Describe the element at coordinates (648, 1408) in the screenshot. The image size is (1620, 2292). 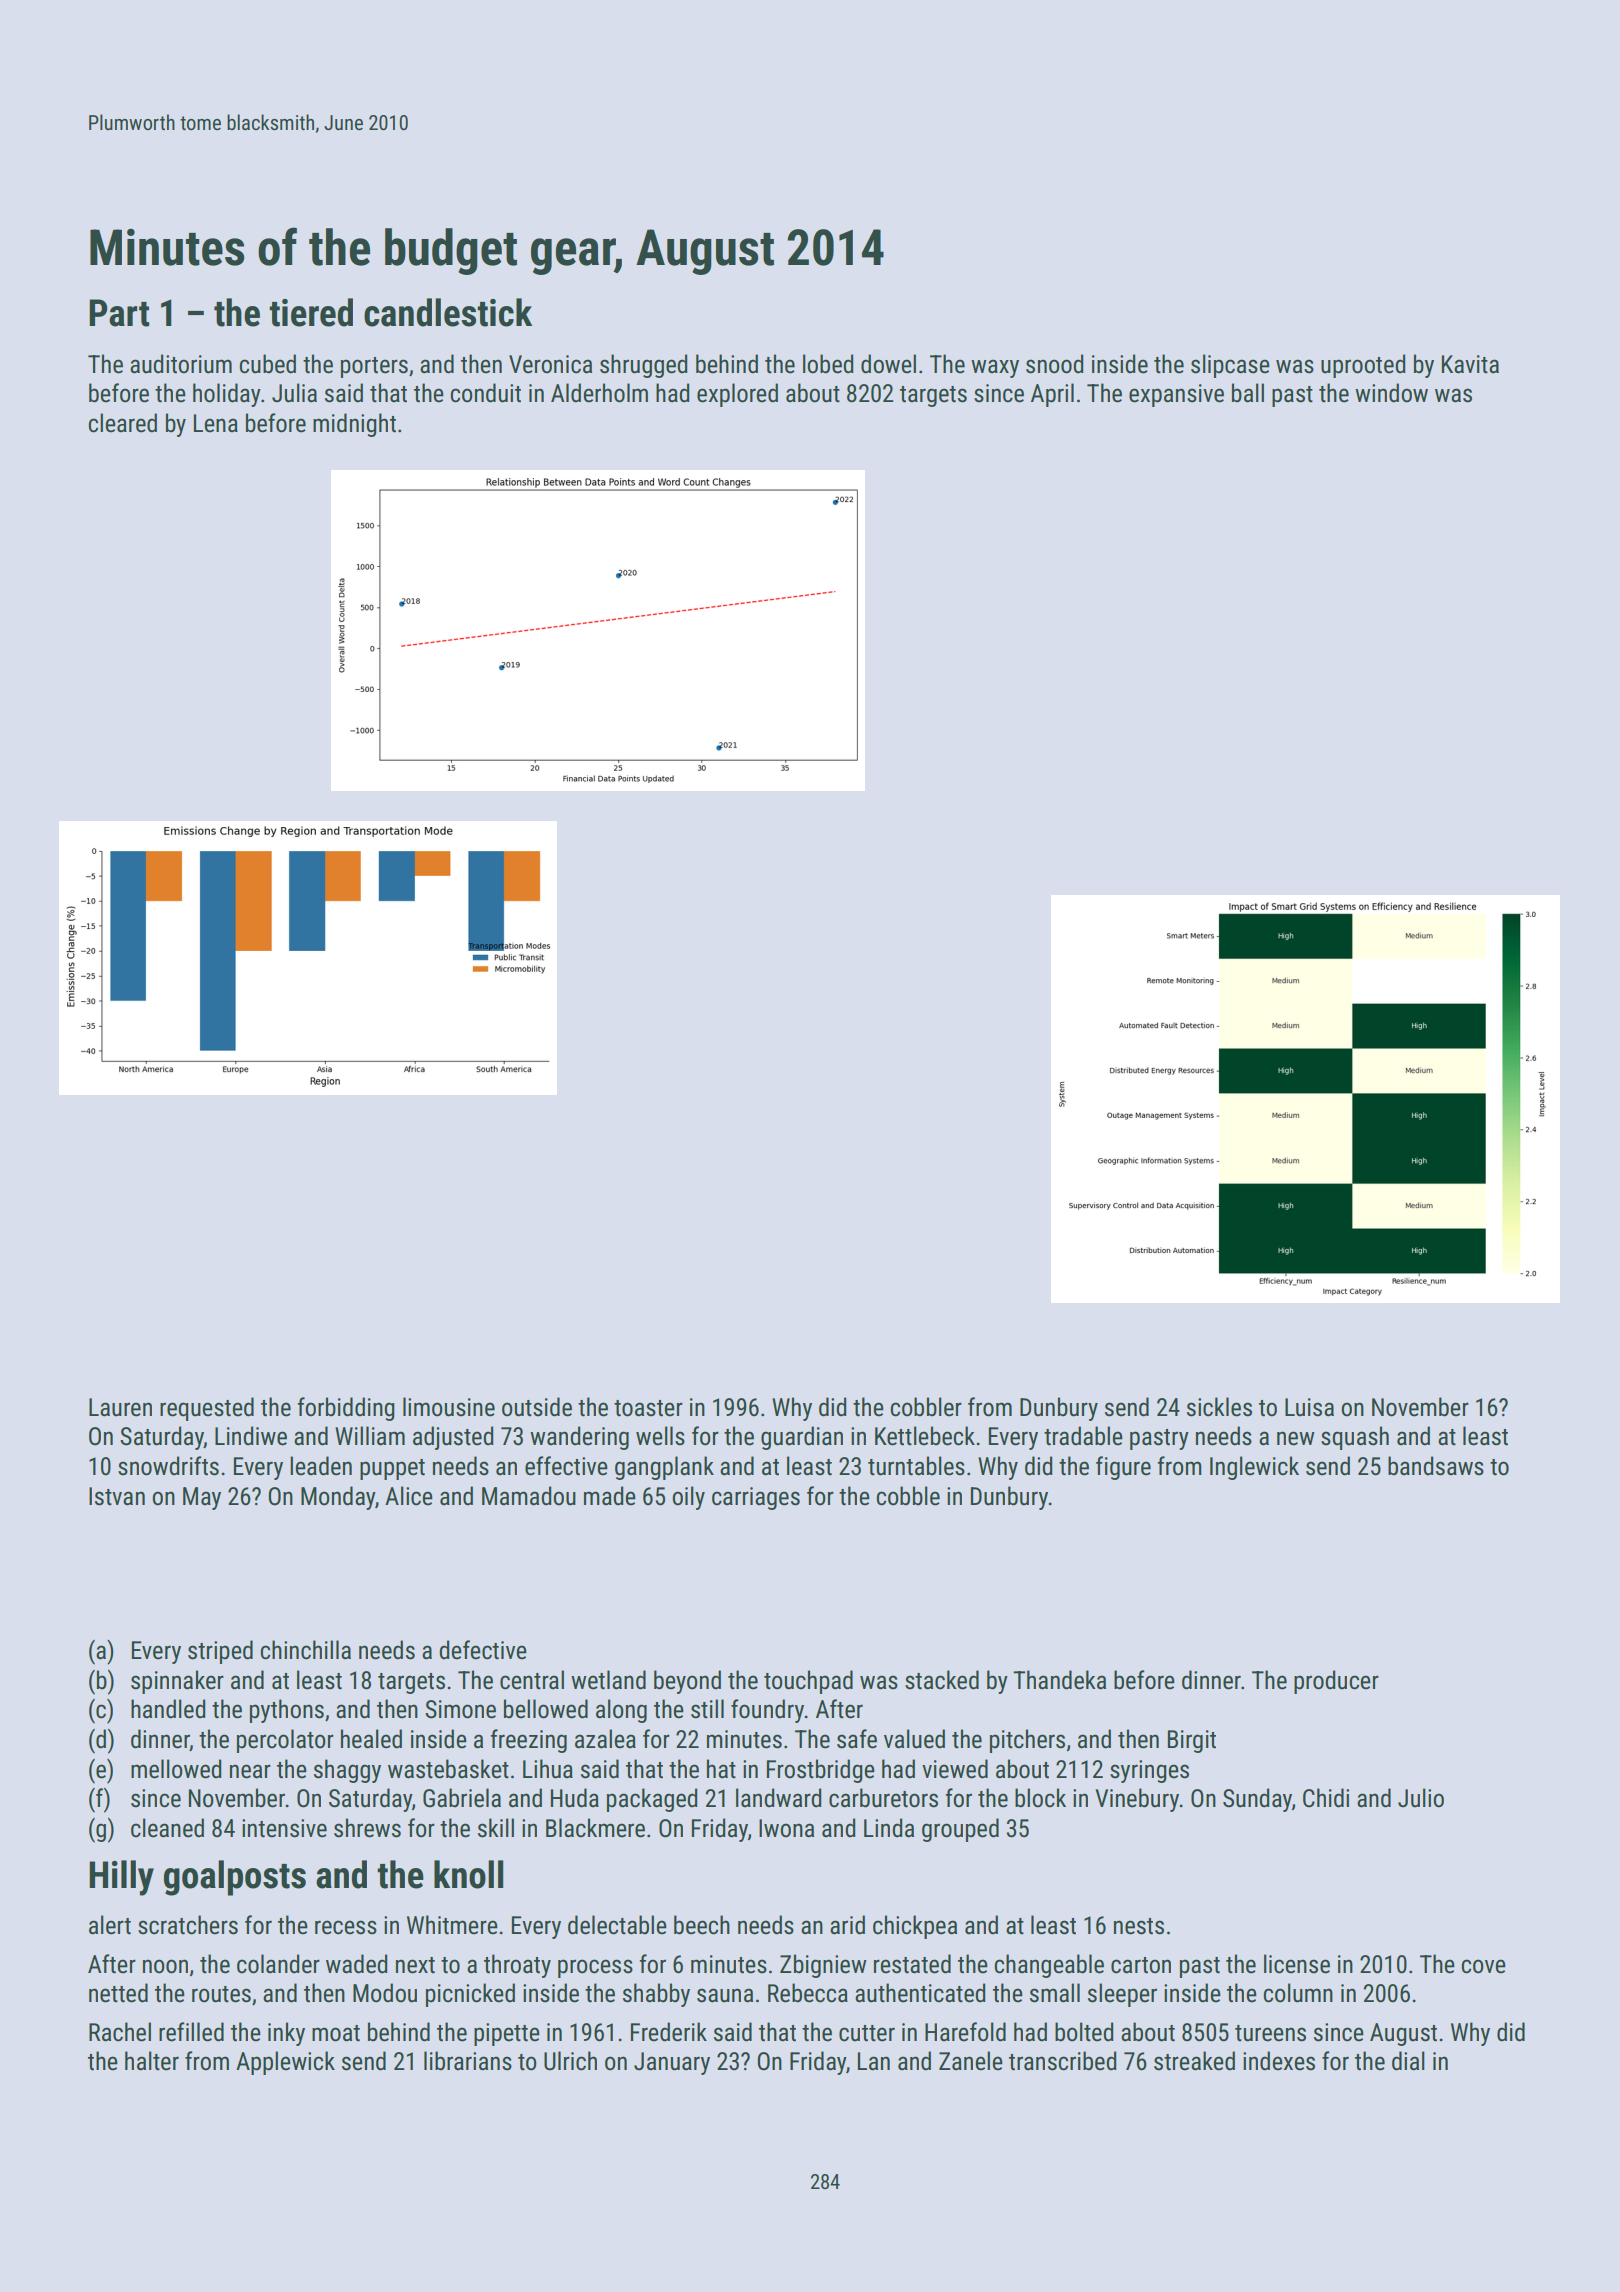
I see `toaster` at that location.
